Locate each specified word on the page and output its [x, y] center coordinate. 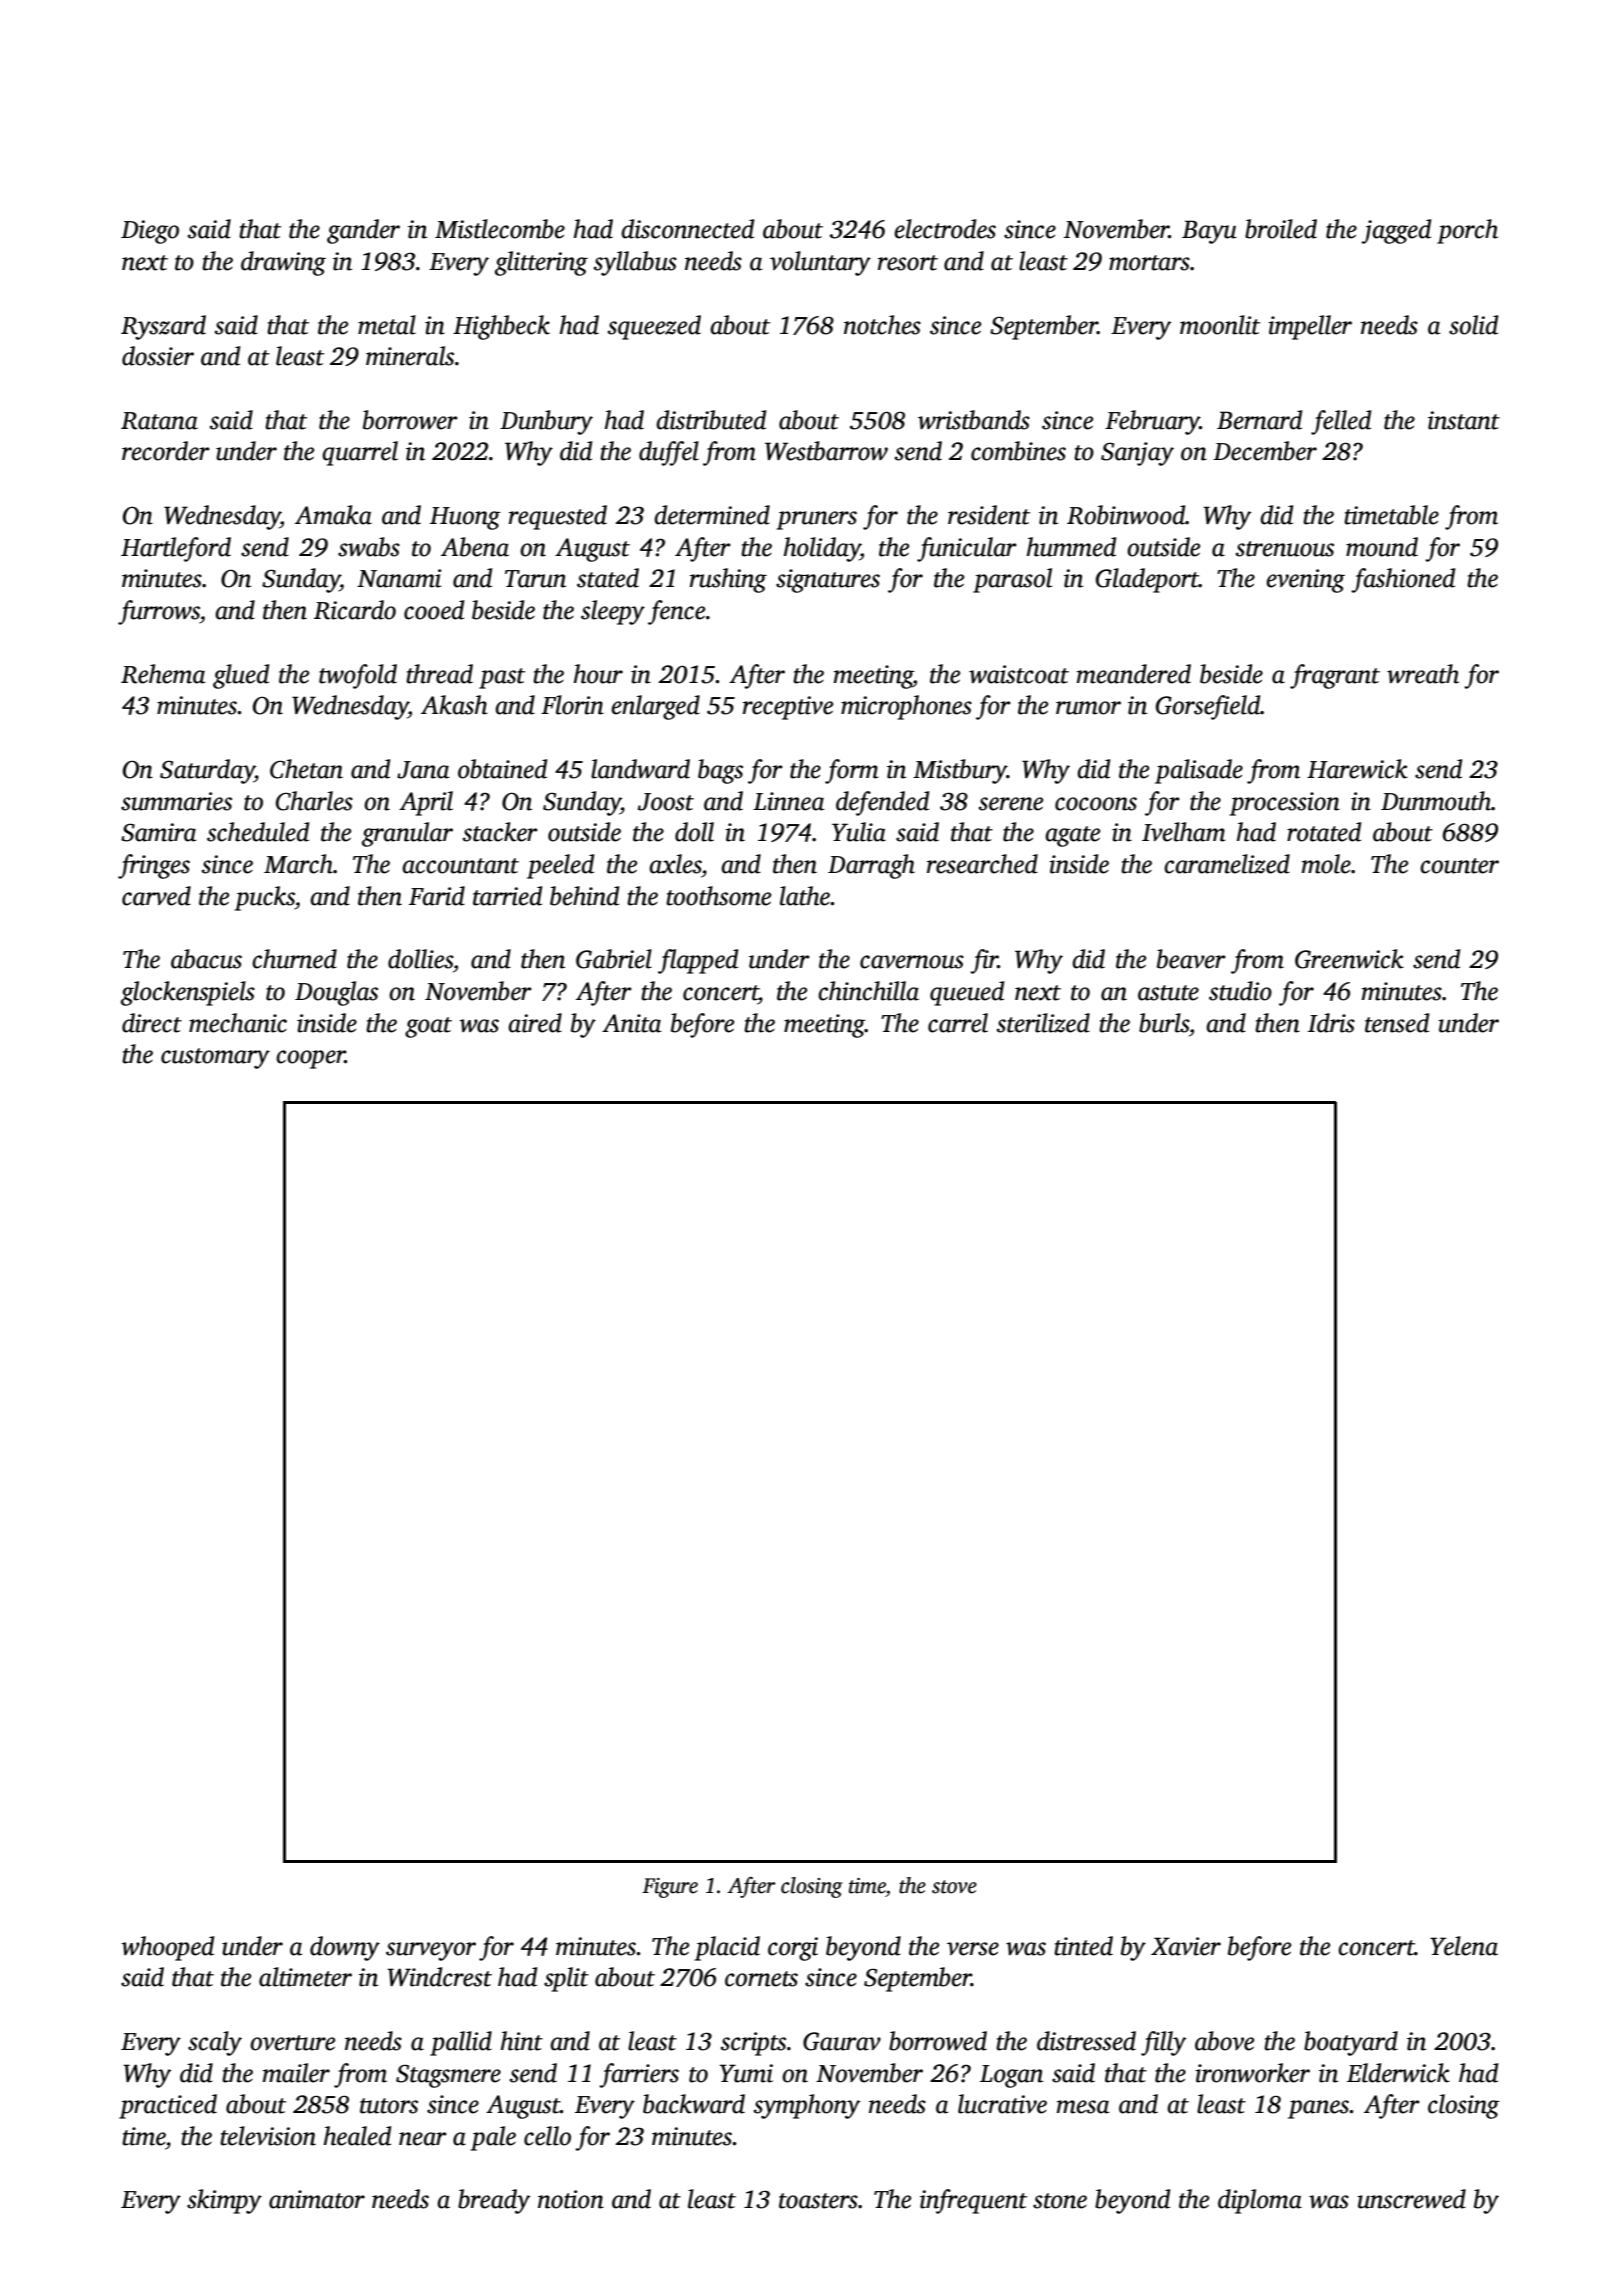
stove [954, 1887]
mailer [296, 2073]
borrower [410, 420]
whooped [167, 1948]
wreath [1423, 674]
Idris [1331, 1023]
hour [598, 674]
